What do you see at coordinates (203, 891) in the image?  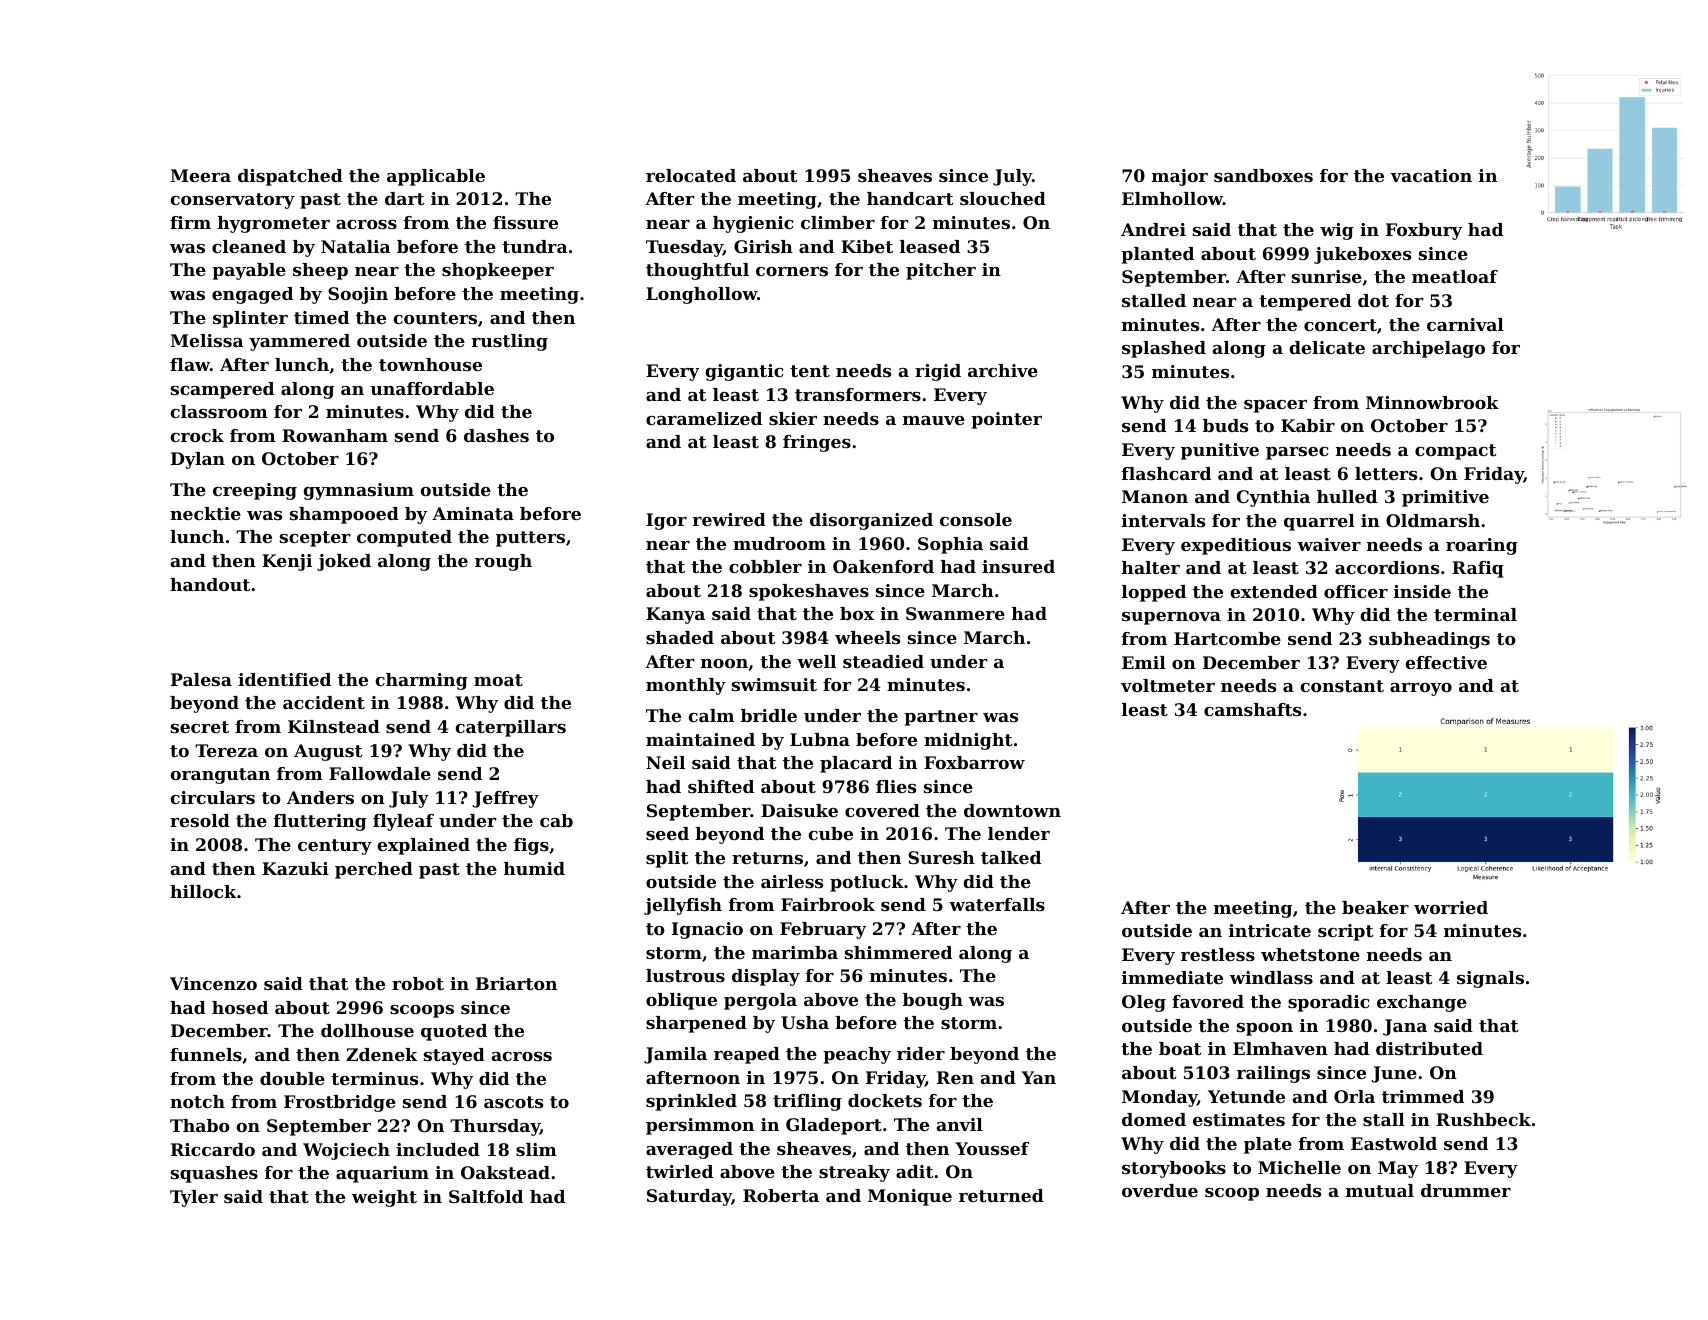 I see `hillock` at bounding box center [203, 891].
